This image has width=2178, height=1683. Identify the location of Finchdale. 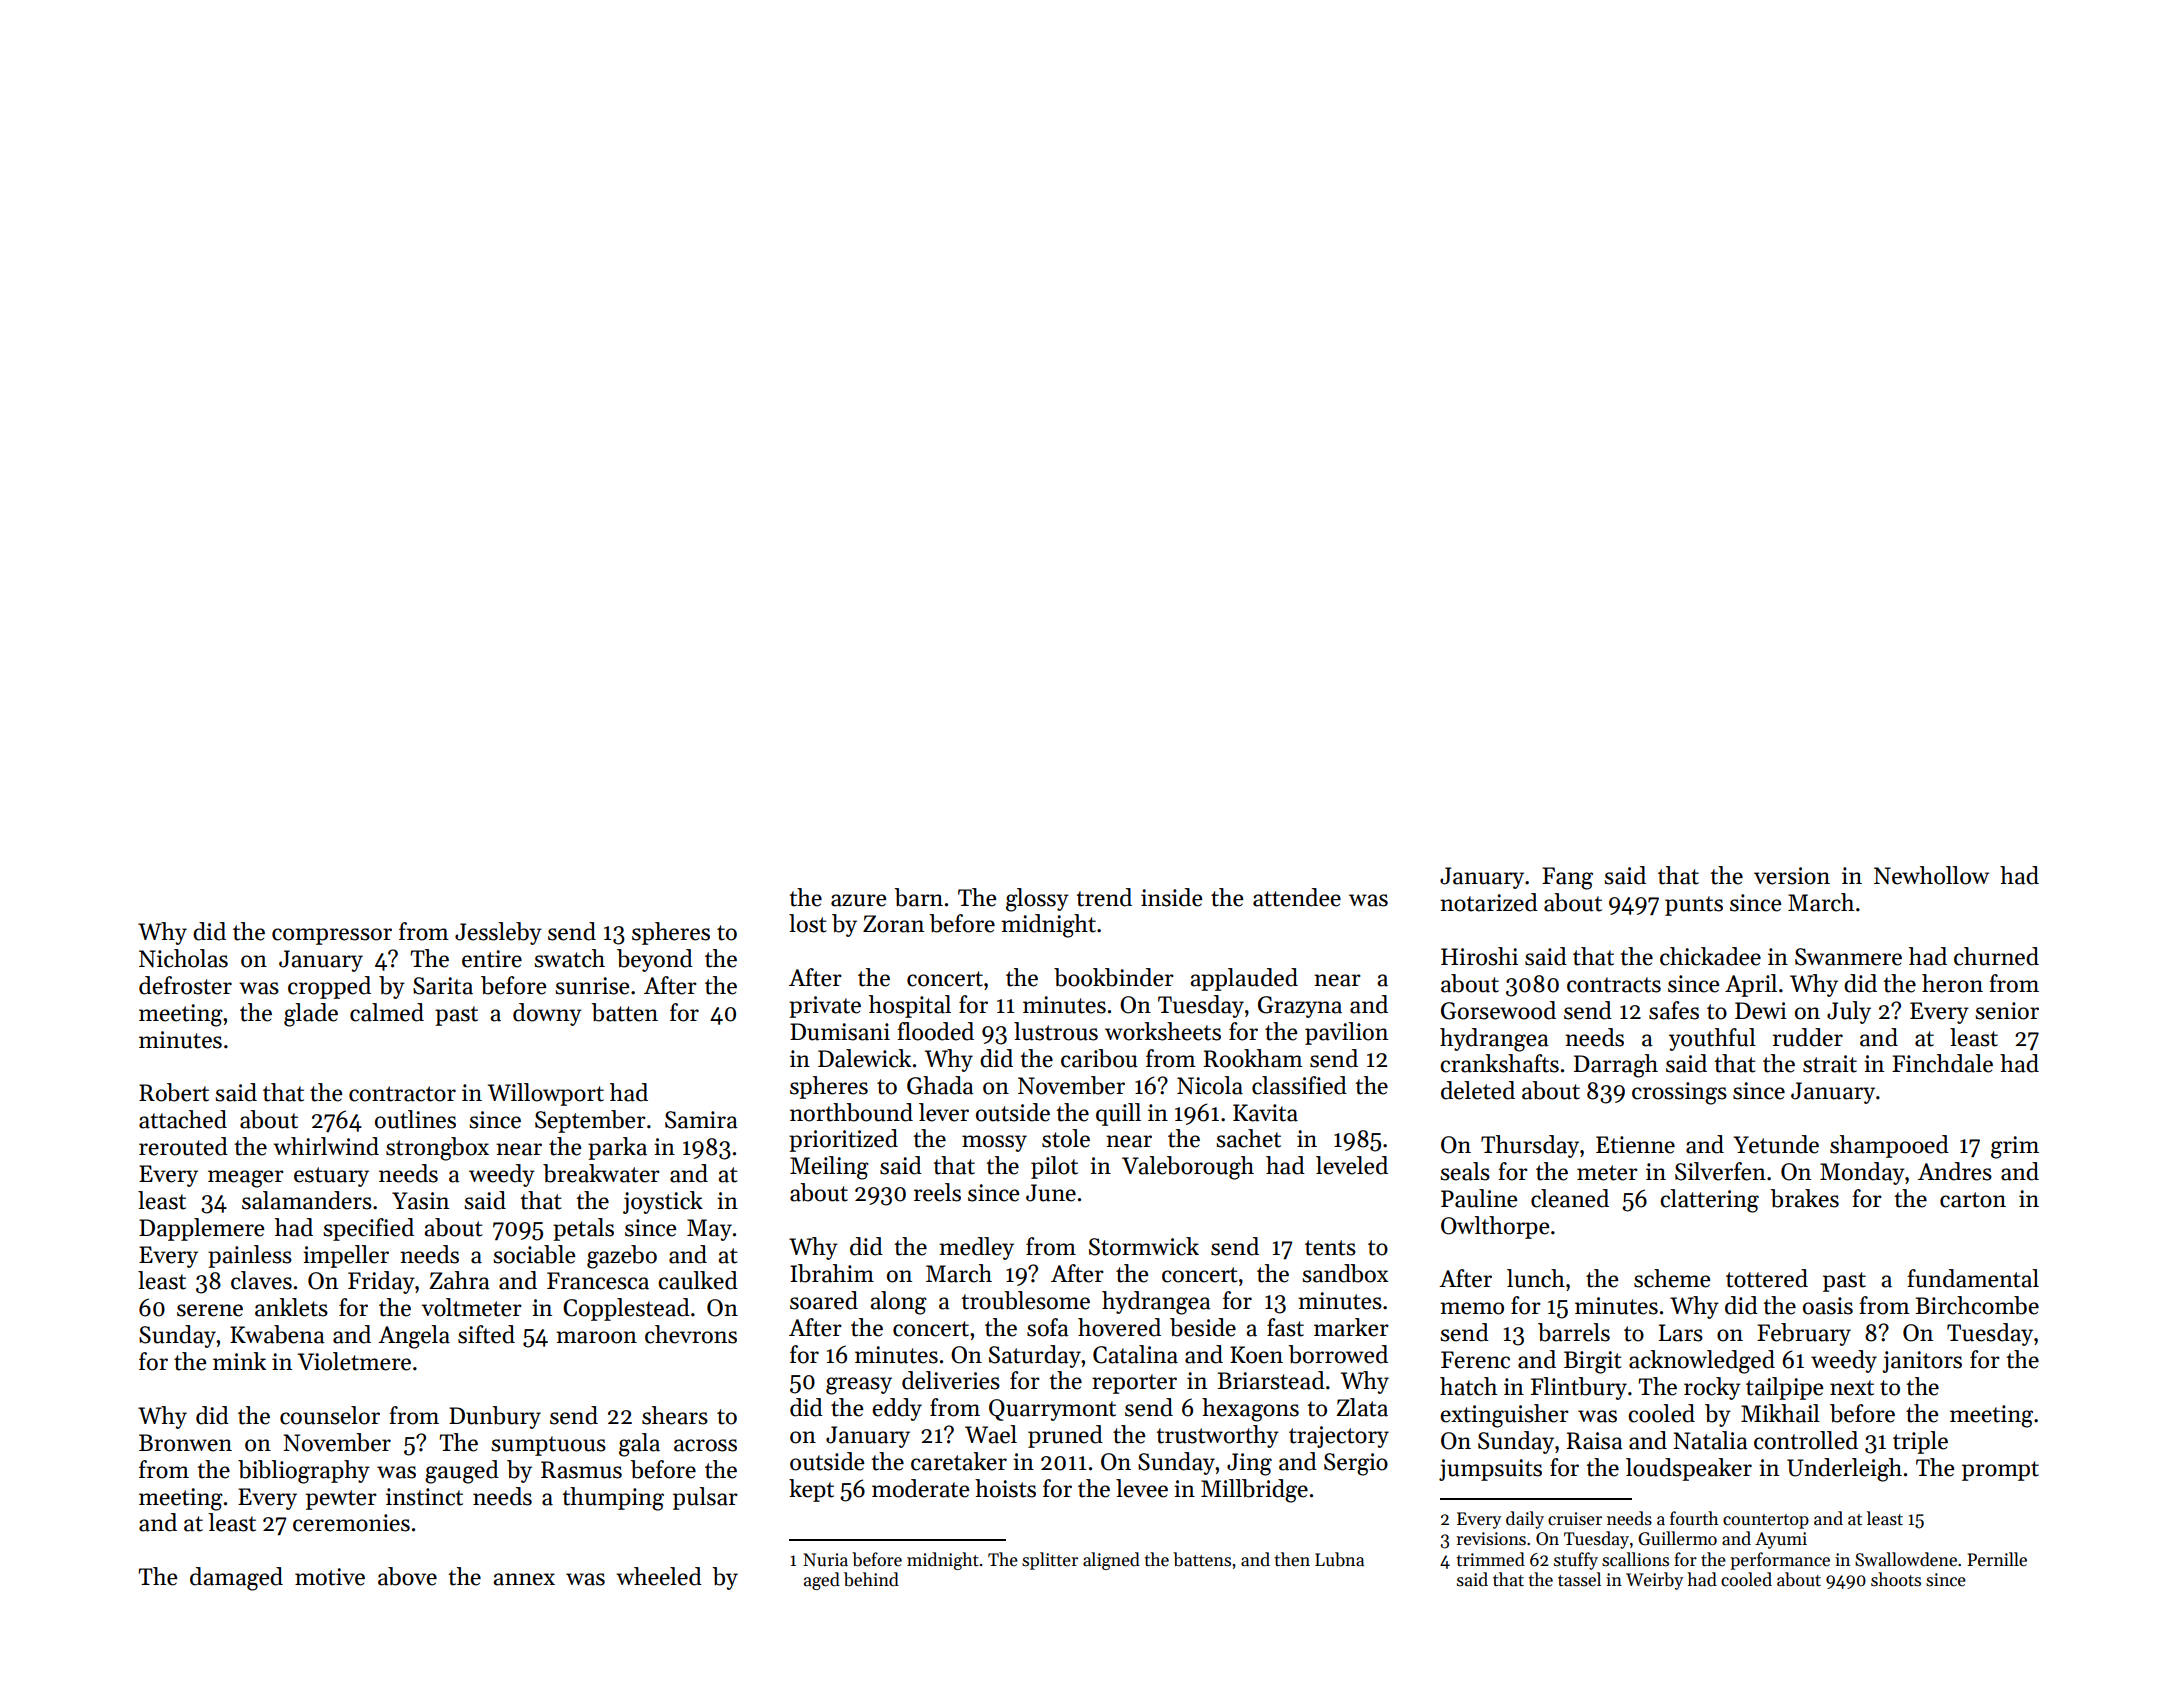
(1942, 1063).
